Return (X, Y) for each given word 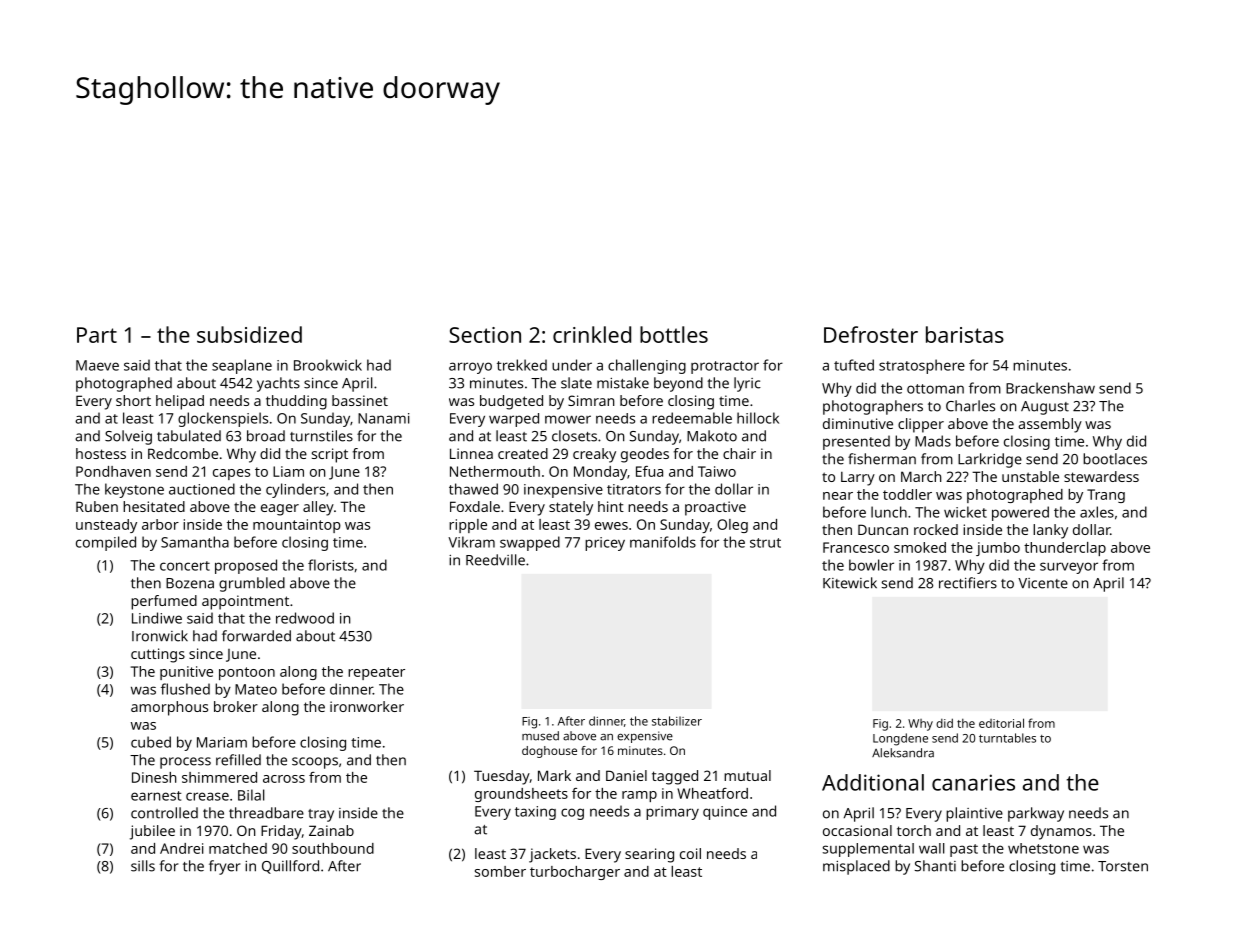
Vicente (1043, 583)
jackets (552, 855)
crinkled (592, 334)
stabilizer (677, 721)
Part (97, 335)
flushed (185, 689)
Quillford (290, 867)
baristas (965, 334)
